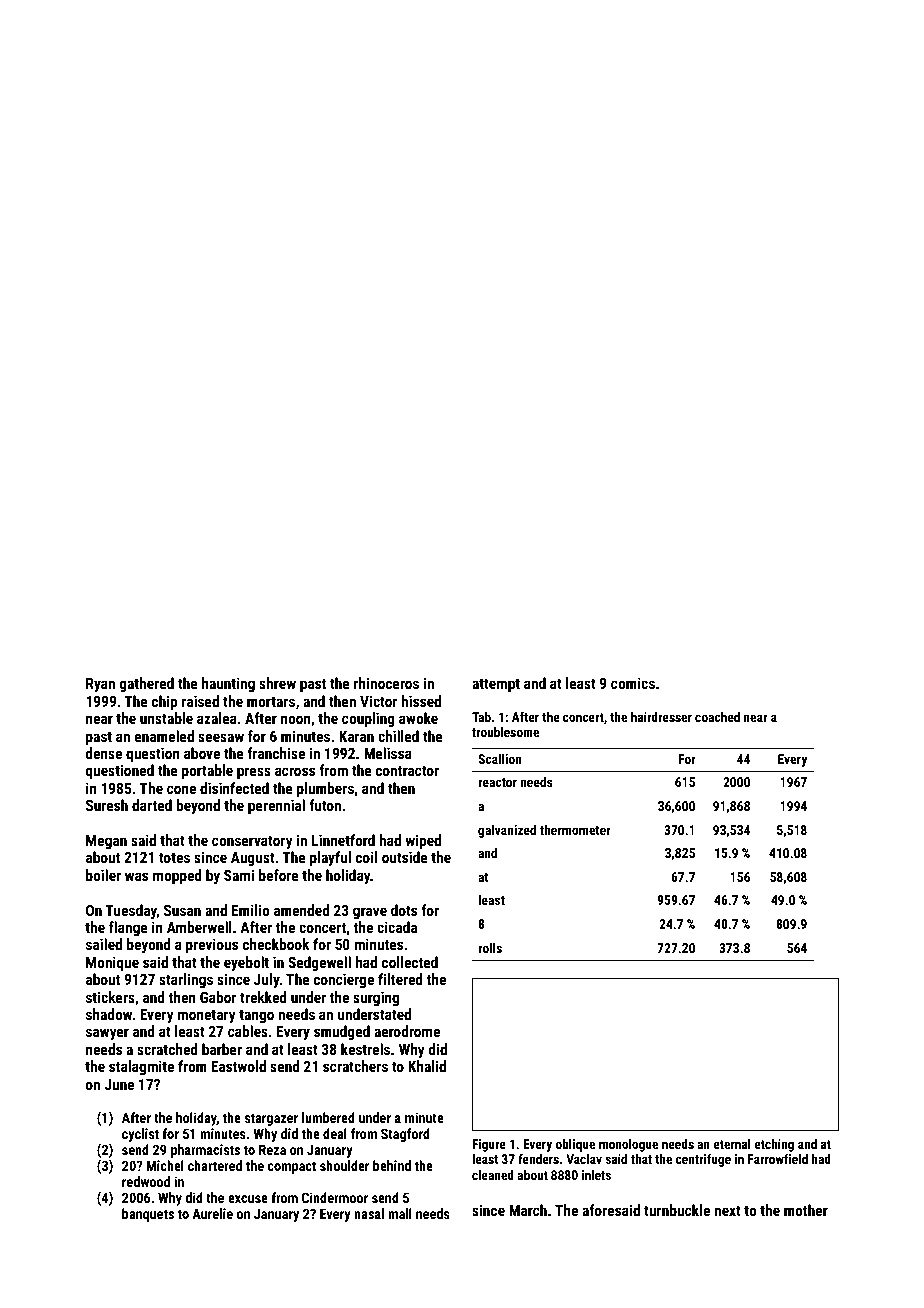 This image has width=924, height=1308. What do you see at coordinates (490, 947) in the image?
I see `rolls` at bounding box center [490, 947].
